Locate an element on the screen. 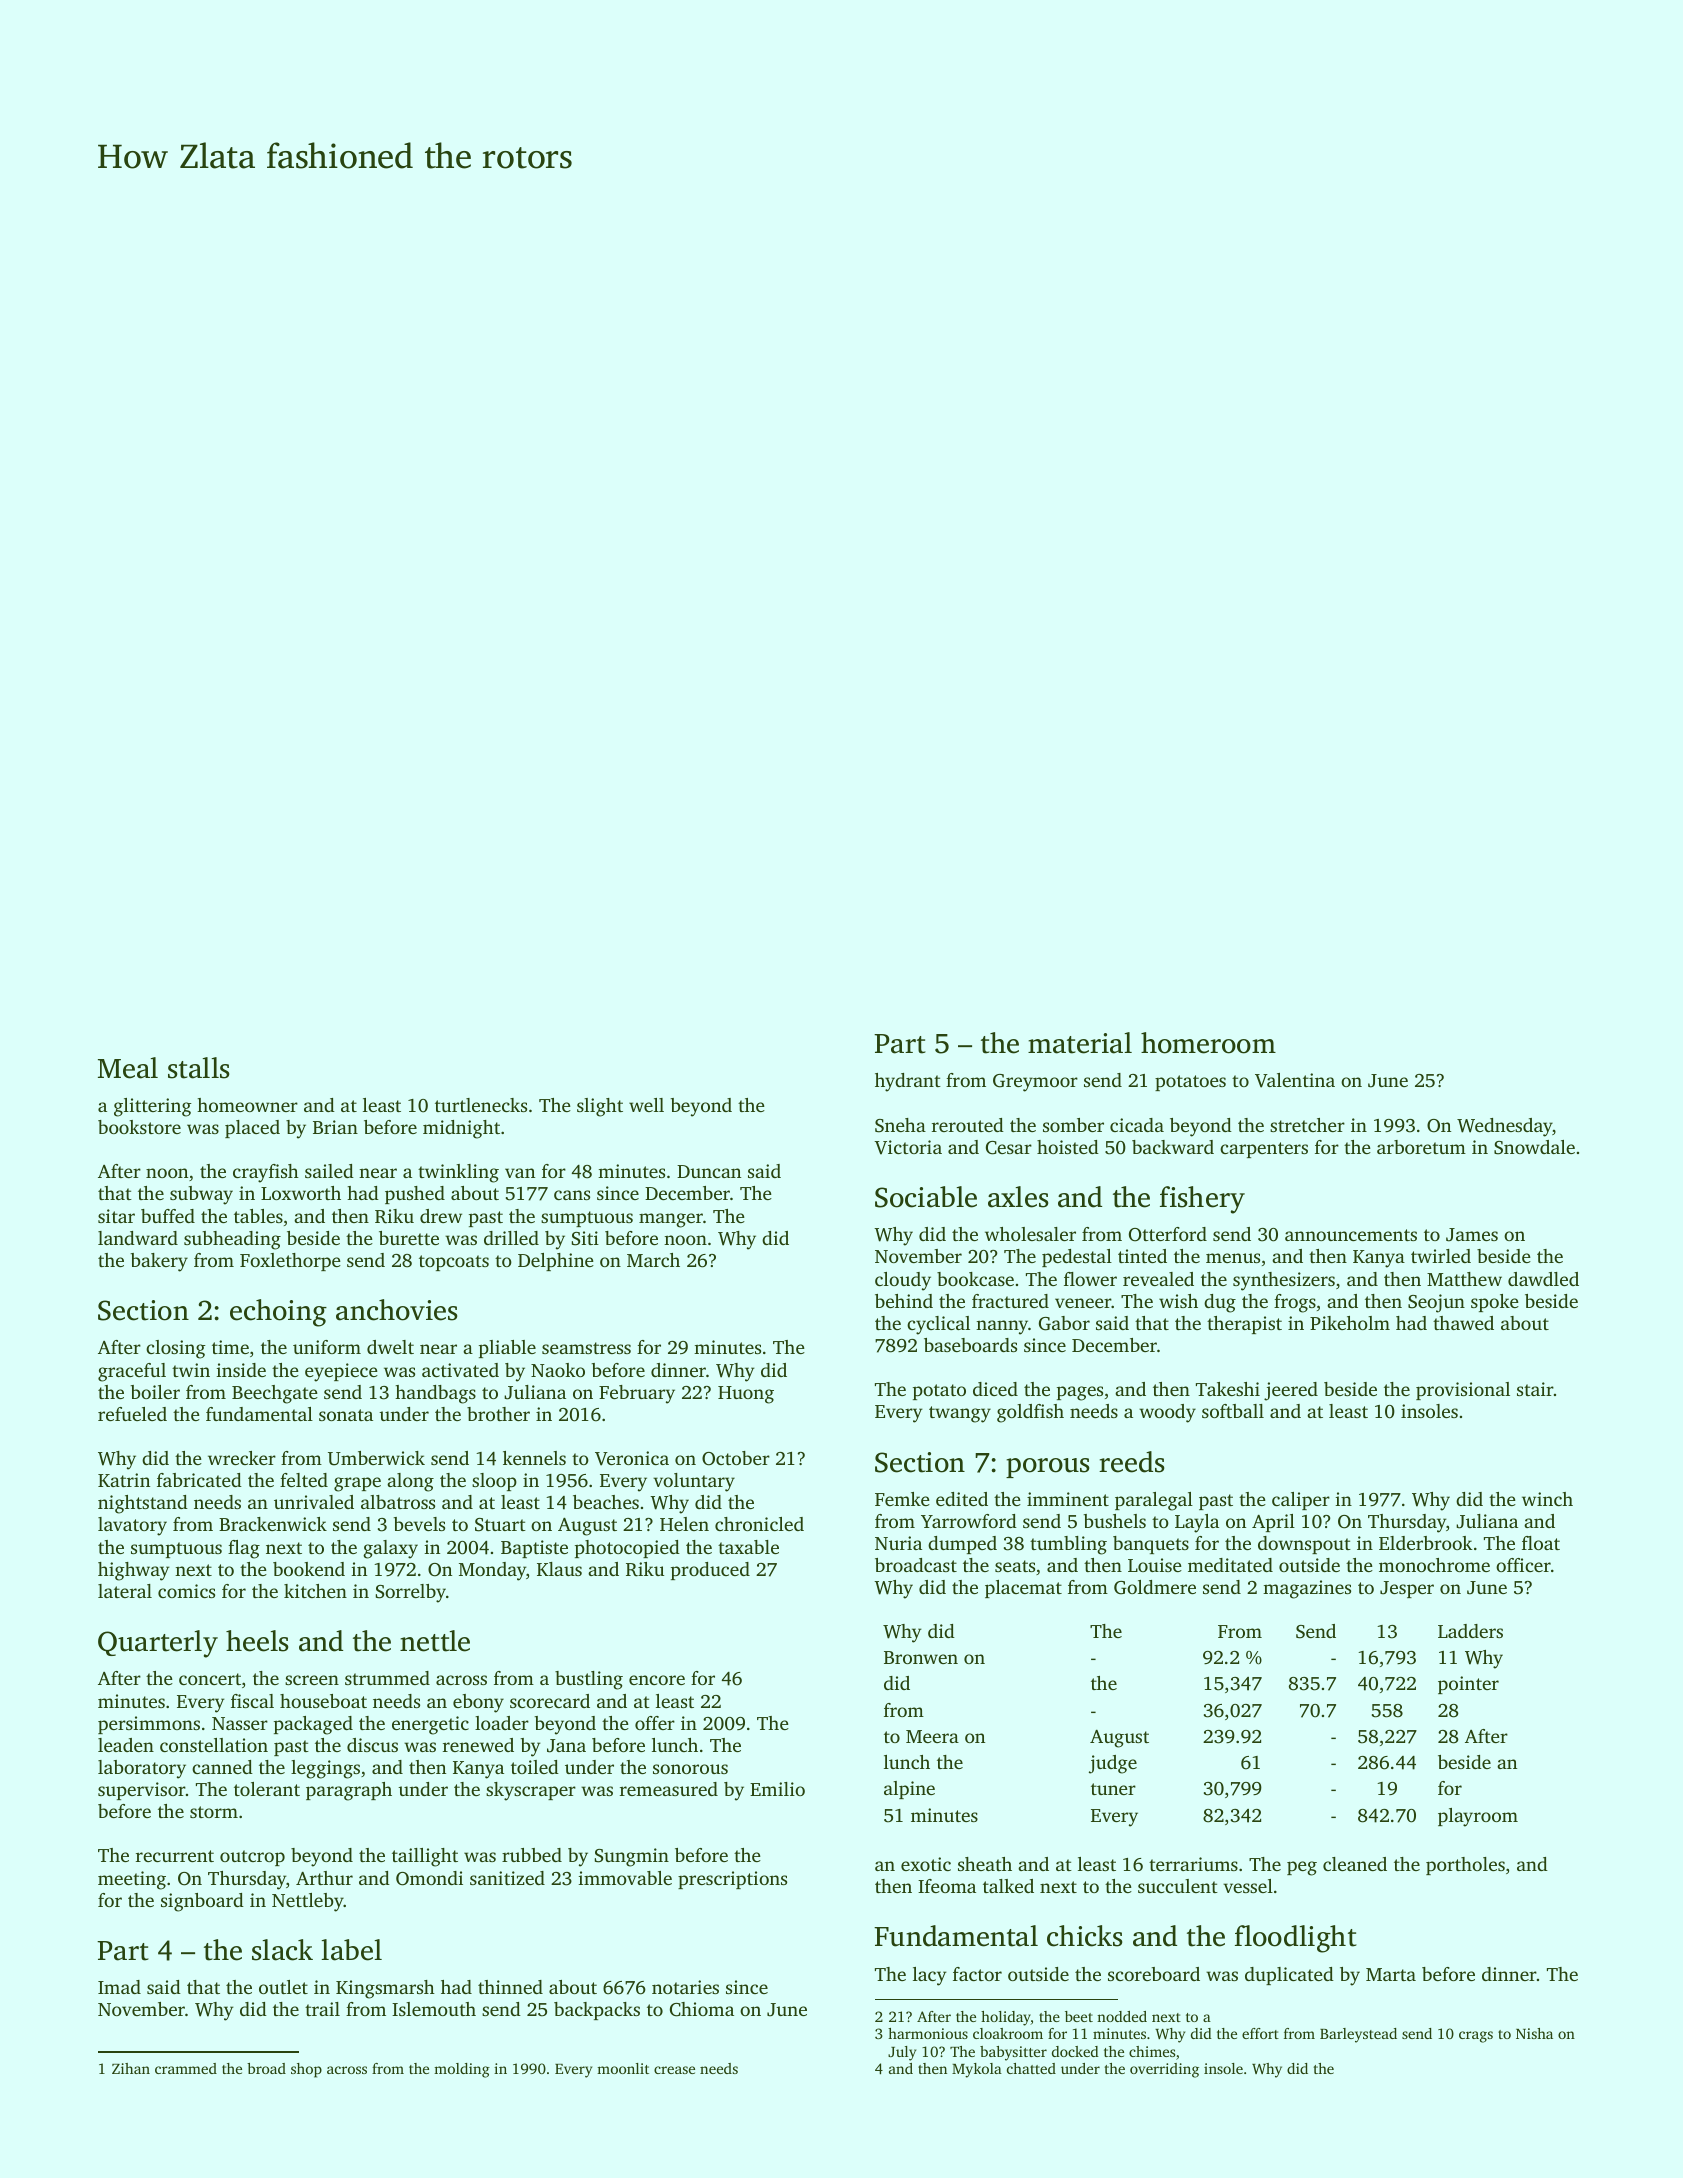 The height and width of the screenshot is (2178, 1683). homeroom is located at coordinates (1208, 1043).
